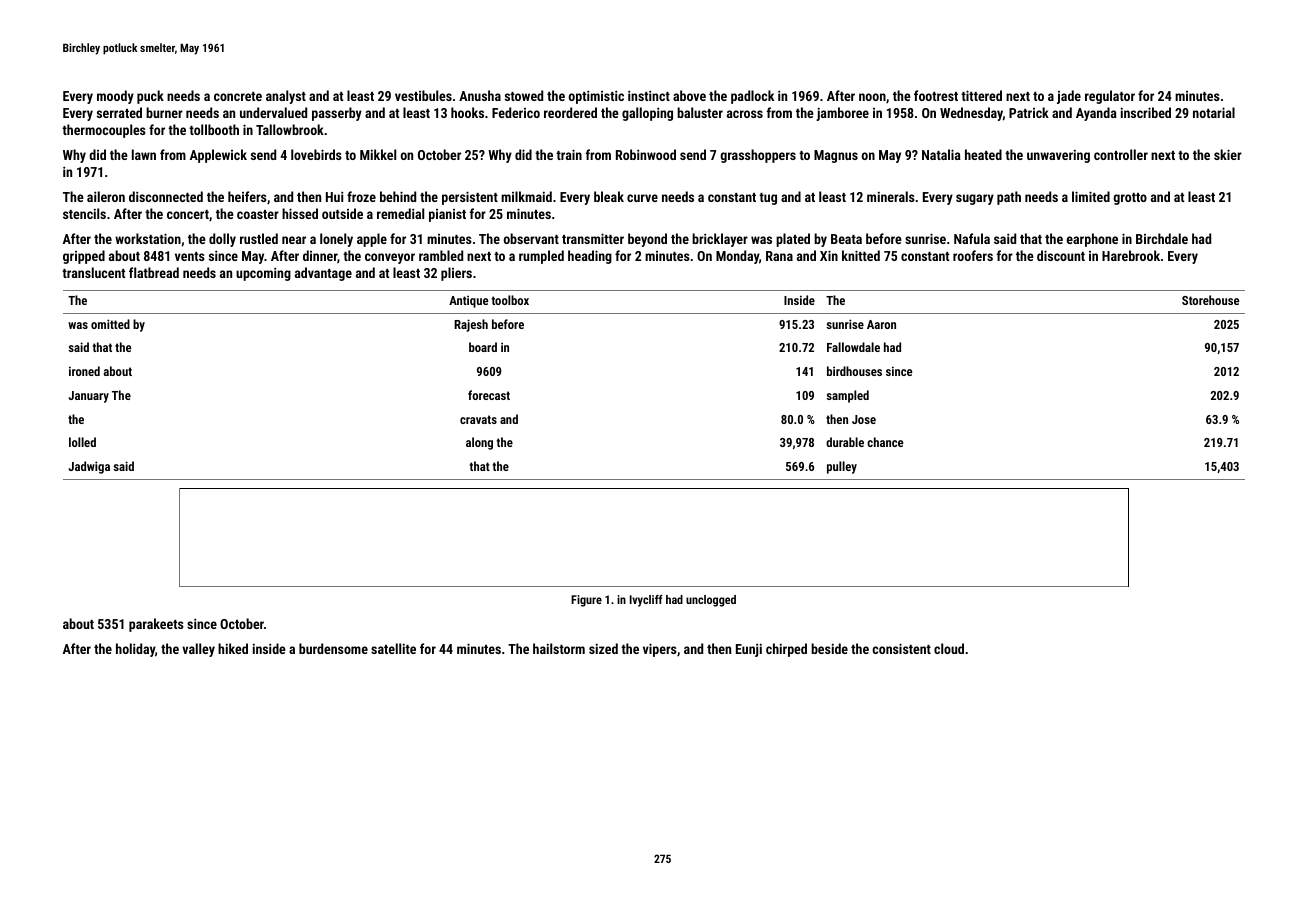 The width and height of the screenshot is (1308, 924). I want to click on puck, so click(150, 97).
